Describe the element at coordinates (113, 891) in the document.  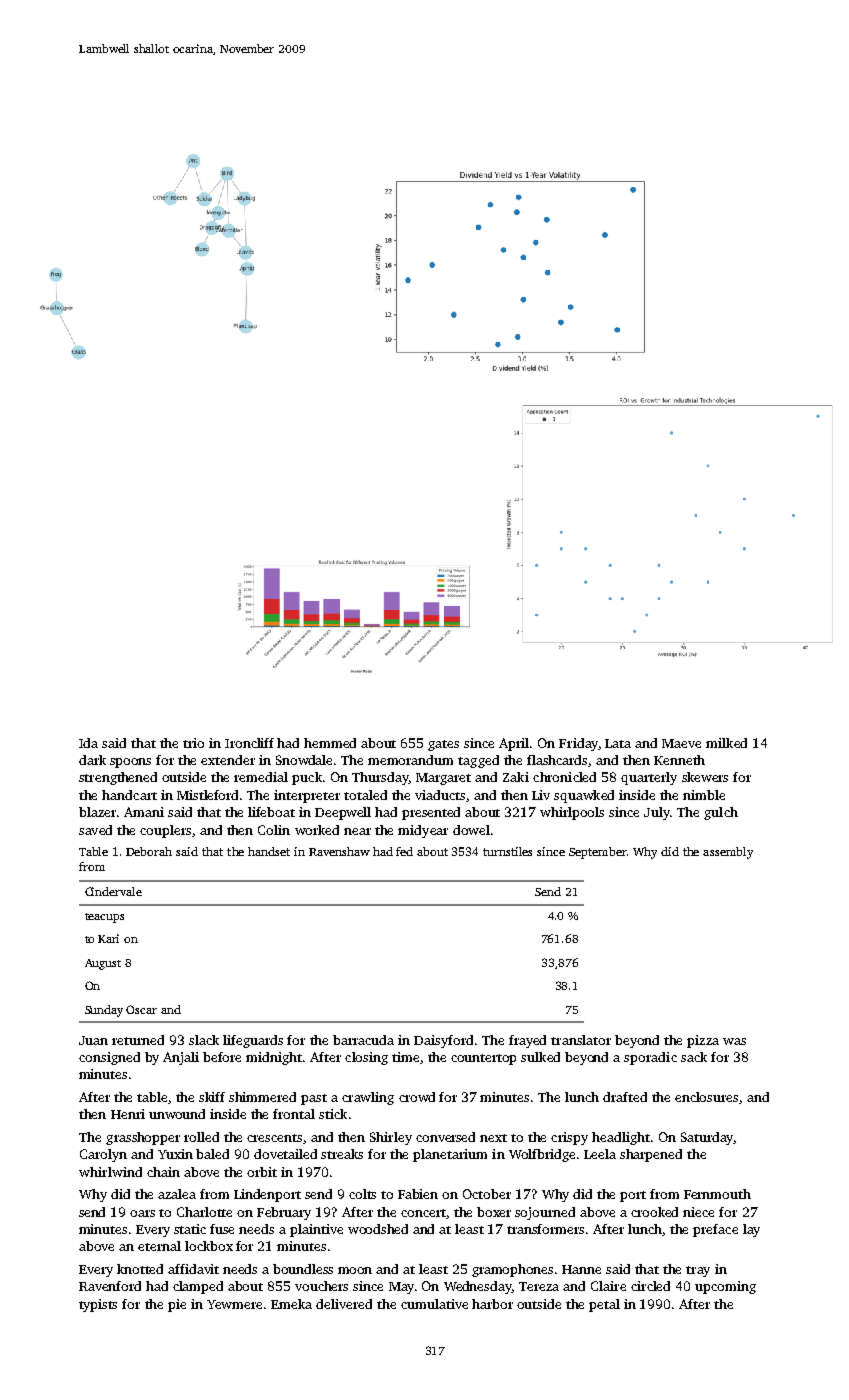
I see `Cindervale` at that location.
